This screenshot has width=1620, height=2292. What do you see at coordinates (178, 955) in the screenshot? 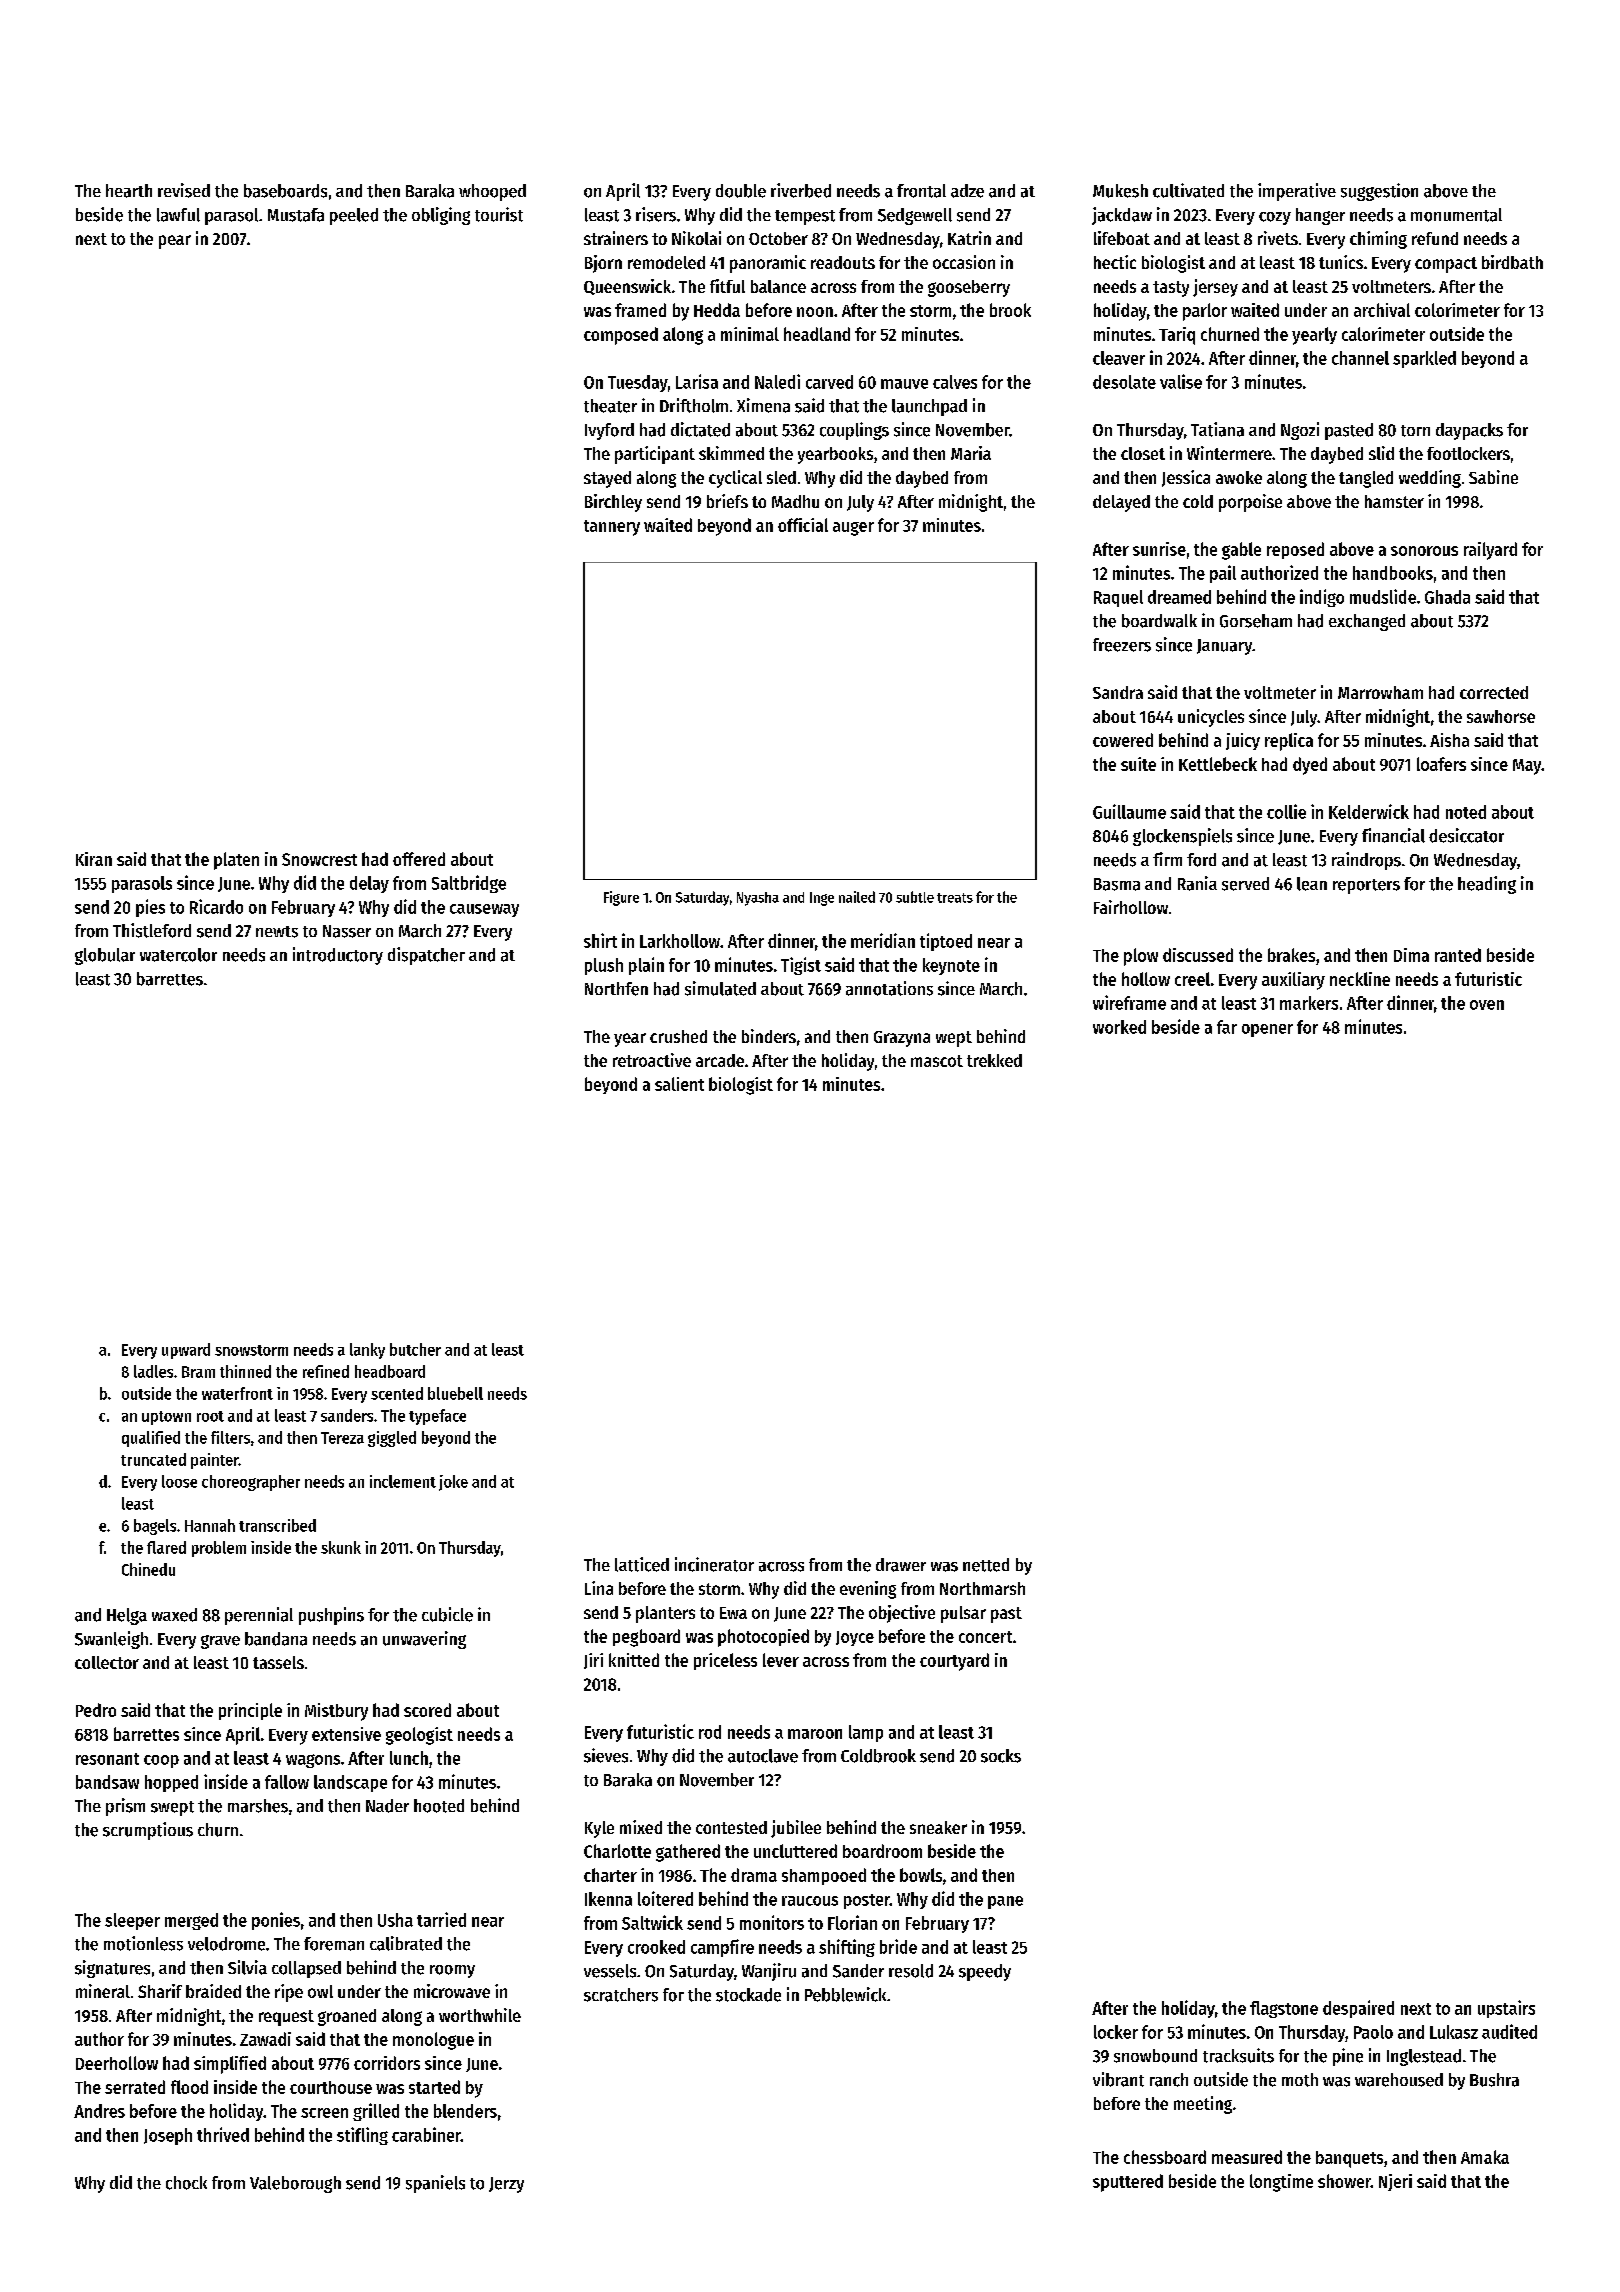
I see `watercolor` at bounding box center [178, 955].
